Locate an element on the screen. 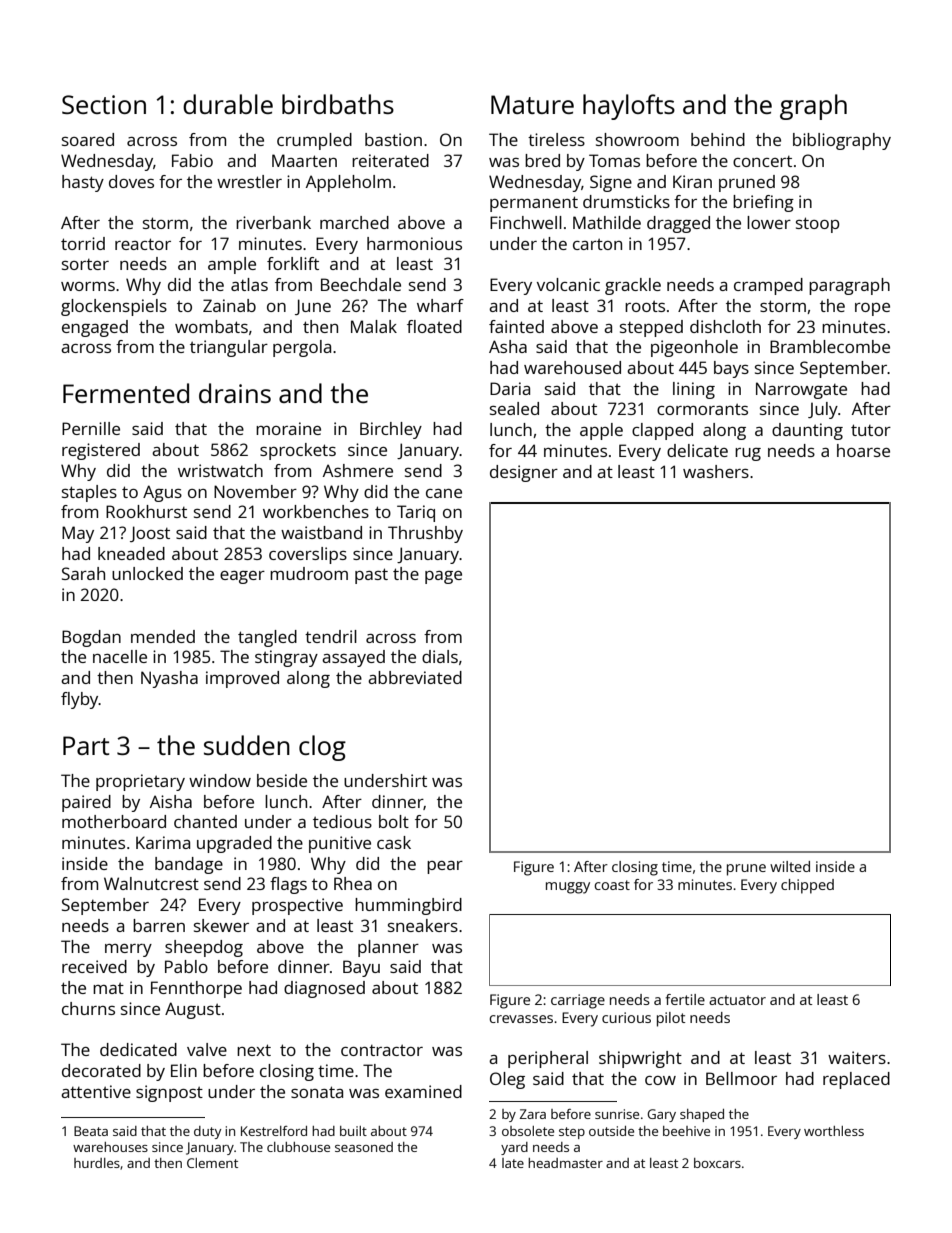 This screenshot has width=952, height=1233. soared is located at coordinates (88, 139).
